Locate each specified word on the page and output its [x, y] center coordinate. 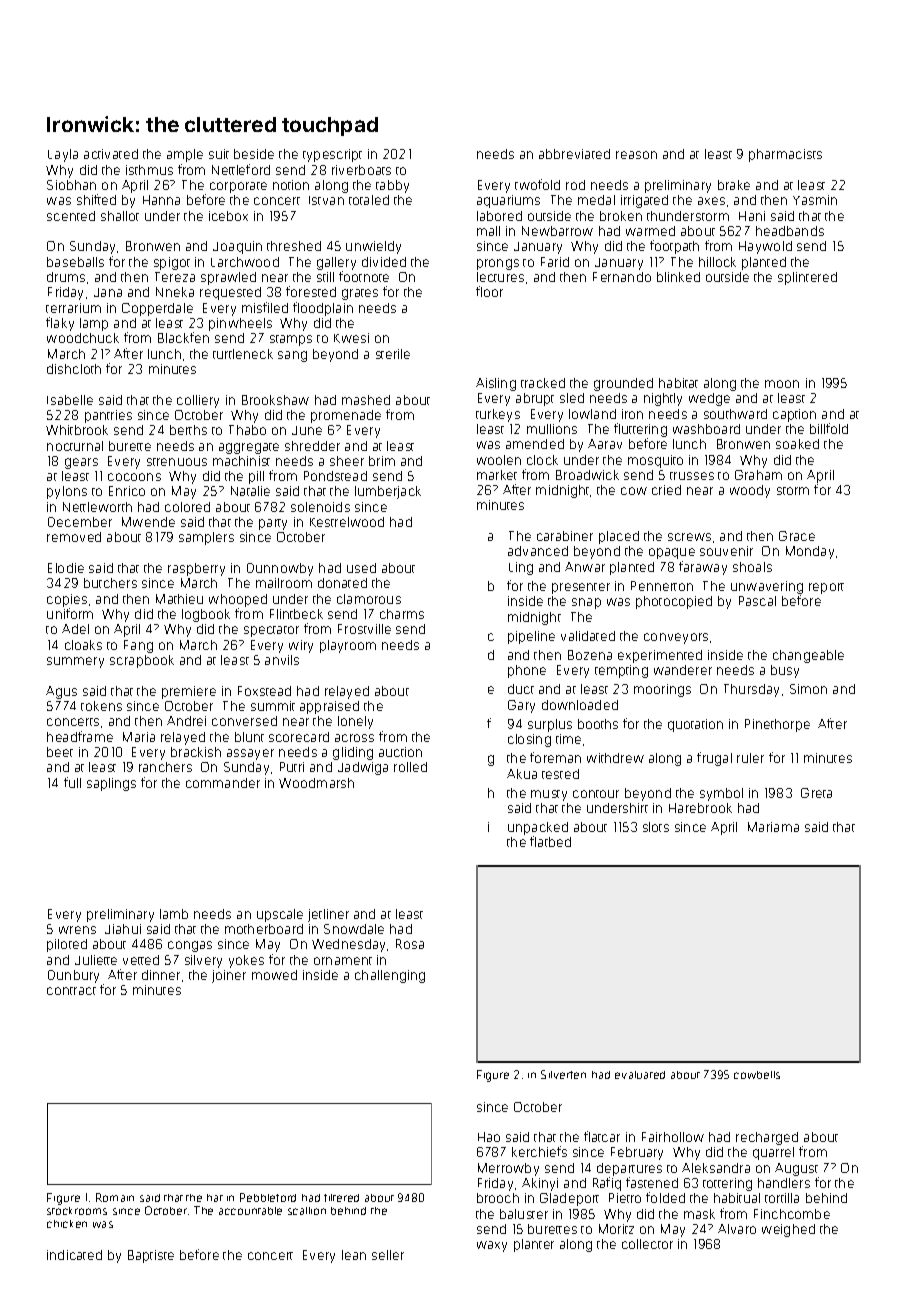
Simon [808, 689]
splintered [807, 278]
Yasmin [815, 200]
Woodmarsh [316, 783]
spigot [172, 263]
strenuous [177, 462]
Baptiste [151, 1256]
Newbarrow [557, 231]
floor [489, 291]
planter [534, 1245]
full [72, 782]
